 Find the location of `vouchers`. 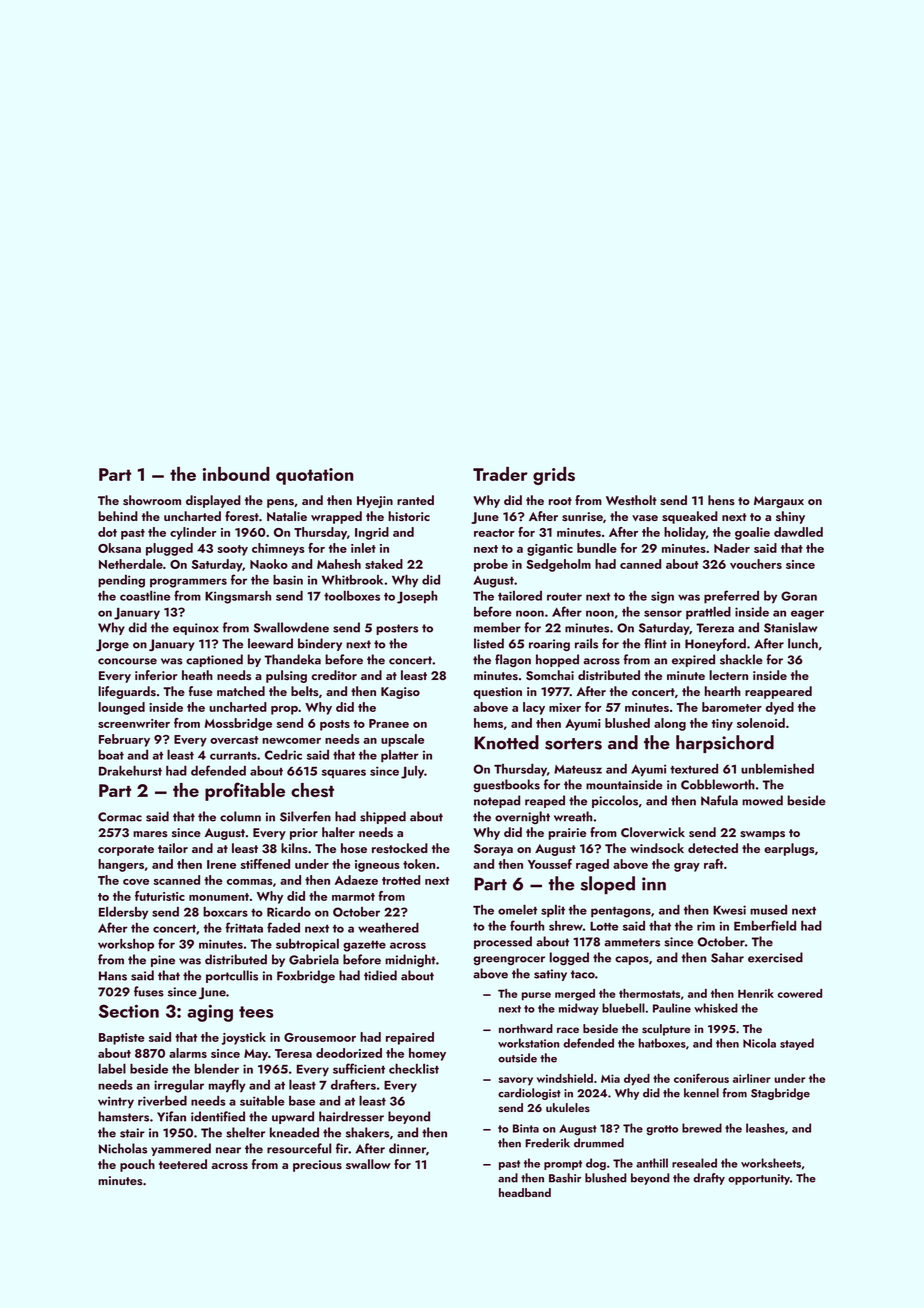

vouchers is located at coordinates (756, 564).
